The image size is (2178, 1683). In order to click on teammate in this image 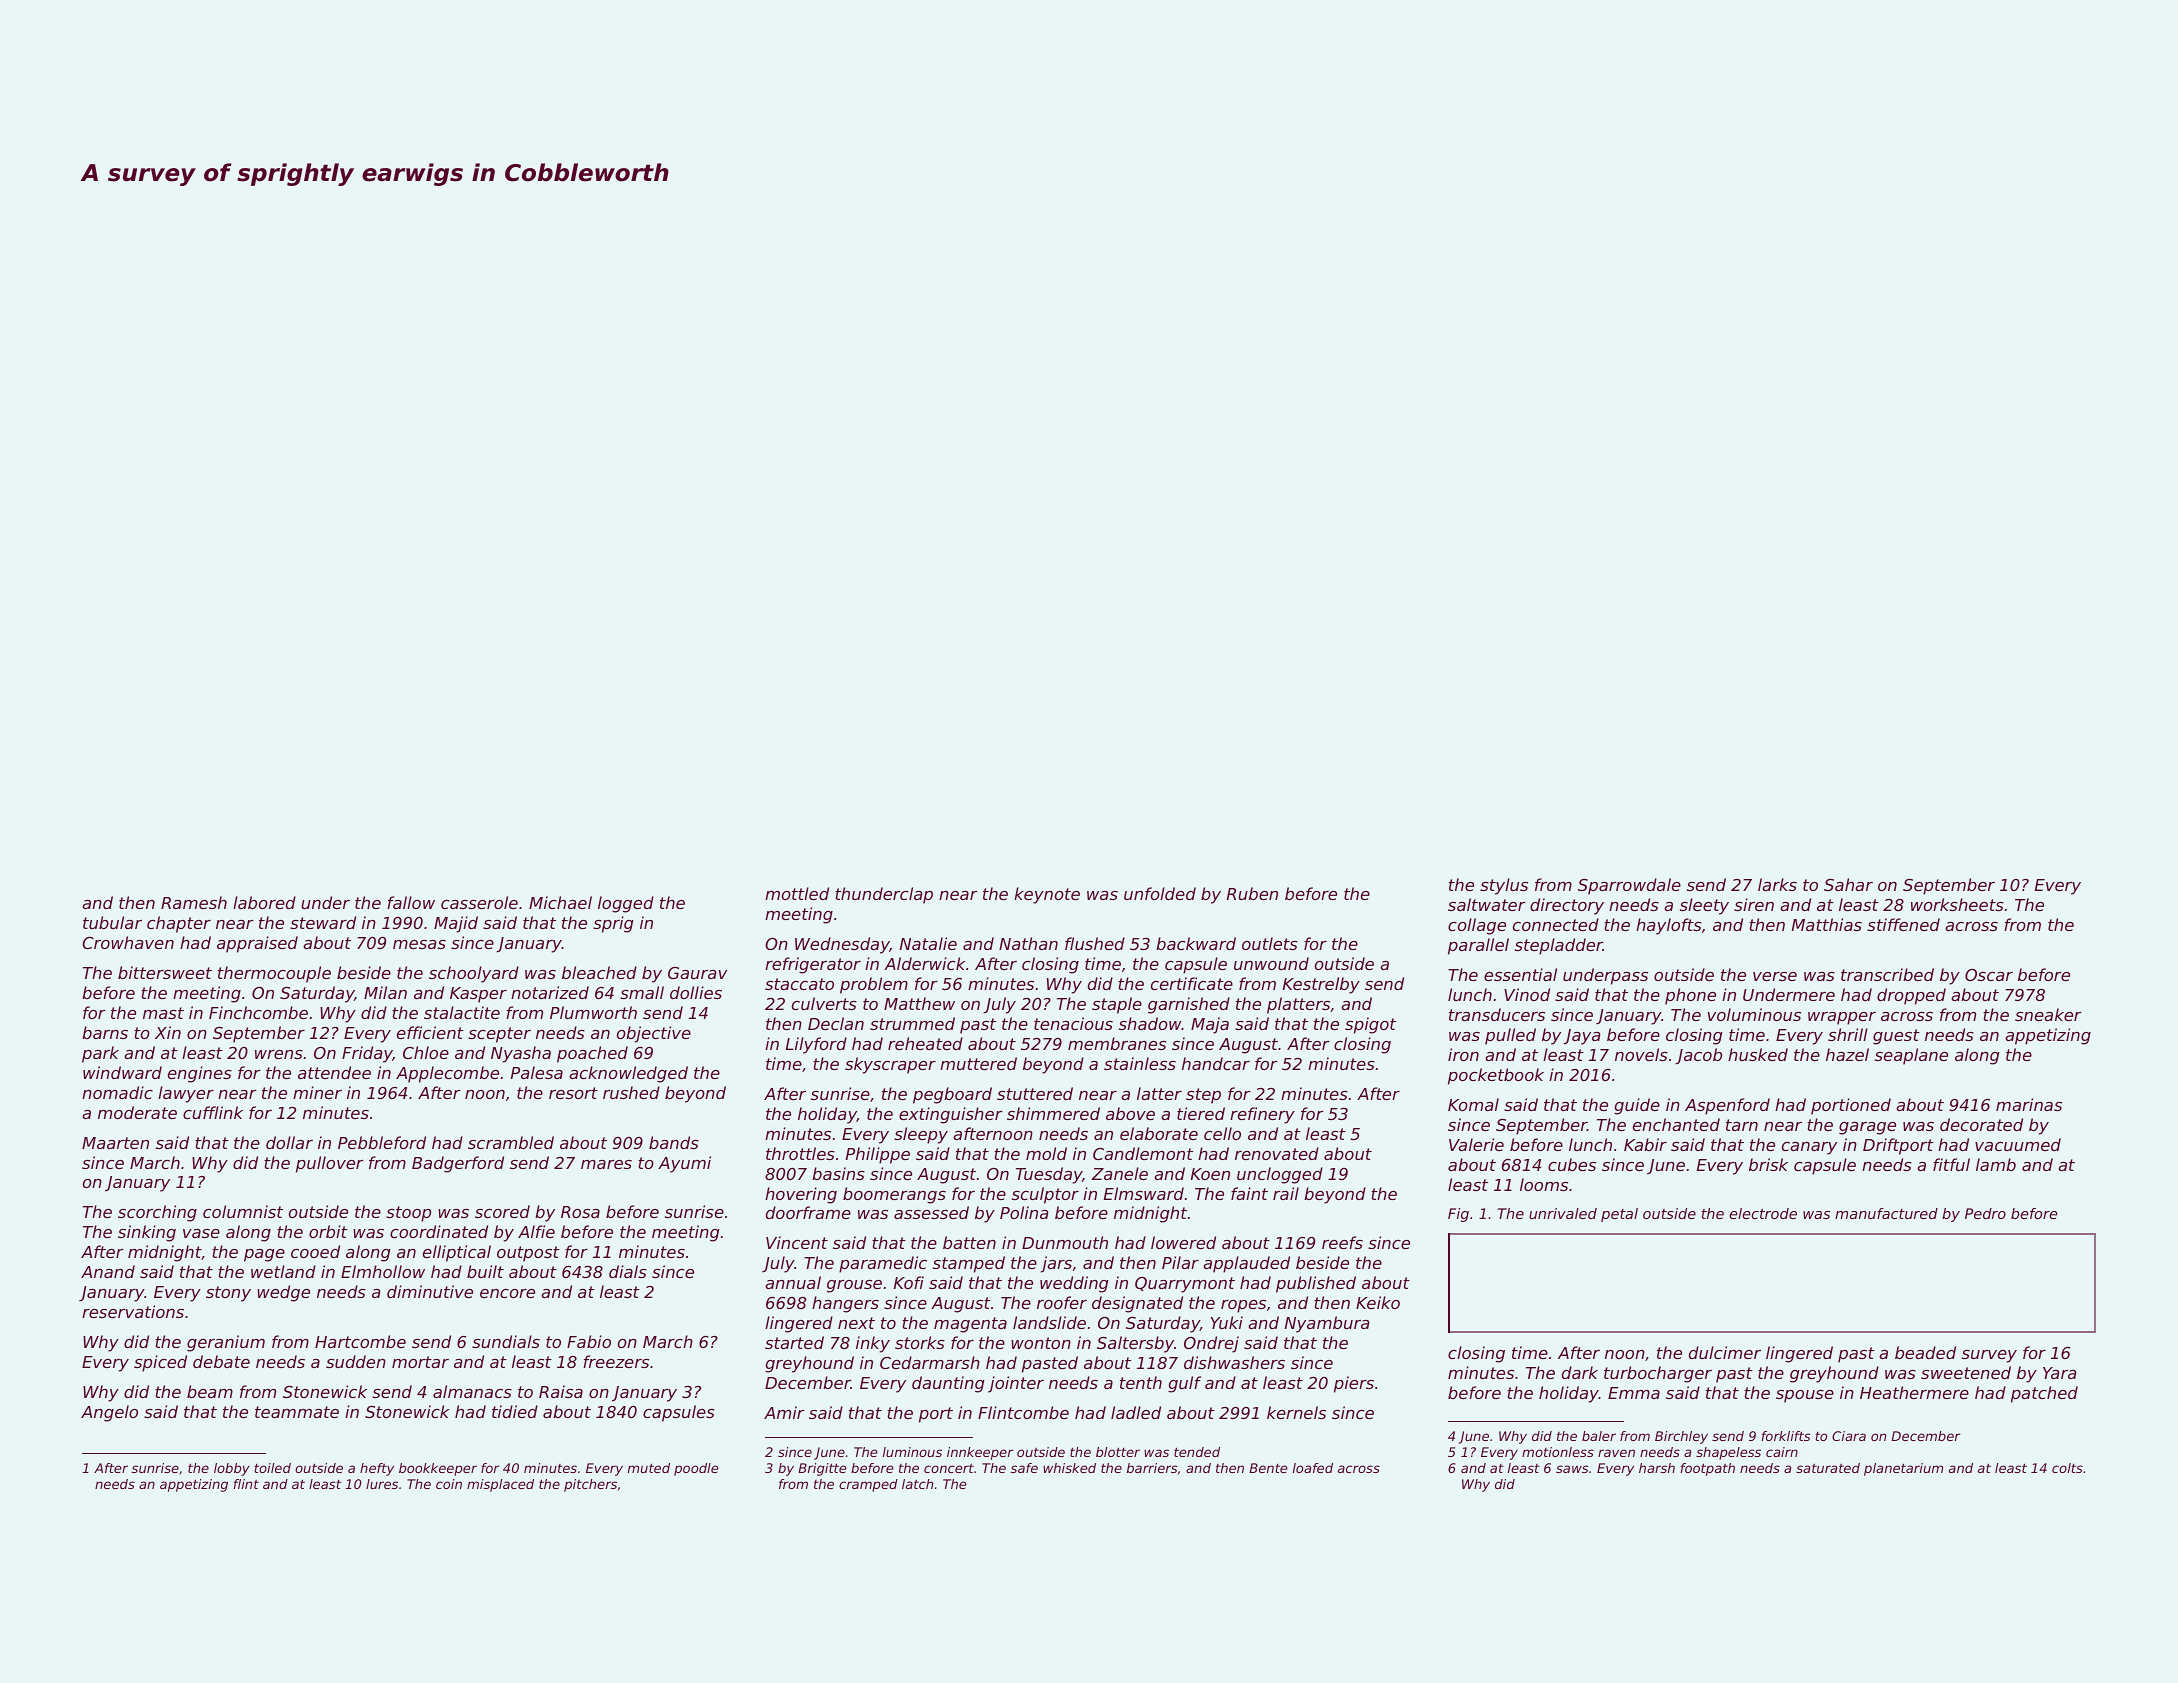, I will do `click(297, 1412)`.
